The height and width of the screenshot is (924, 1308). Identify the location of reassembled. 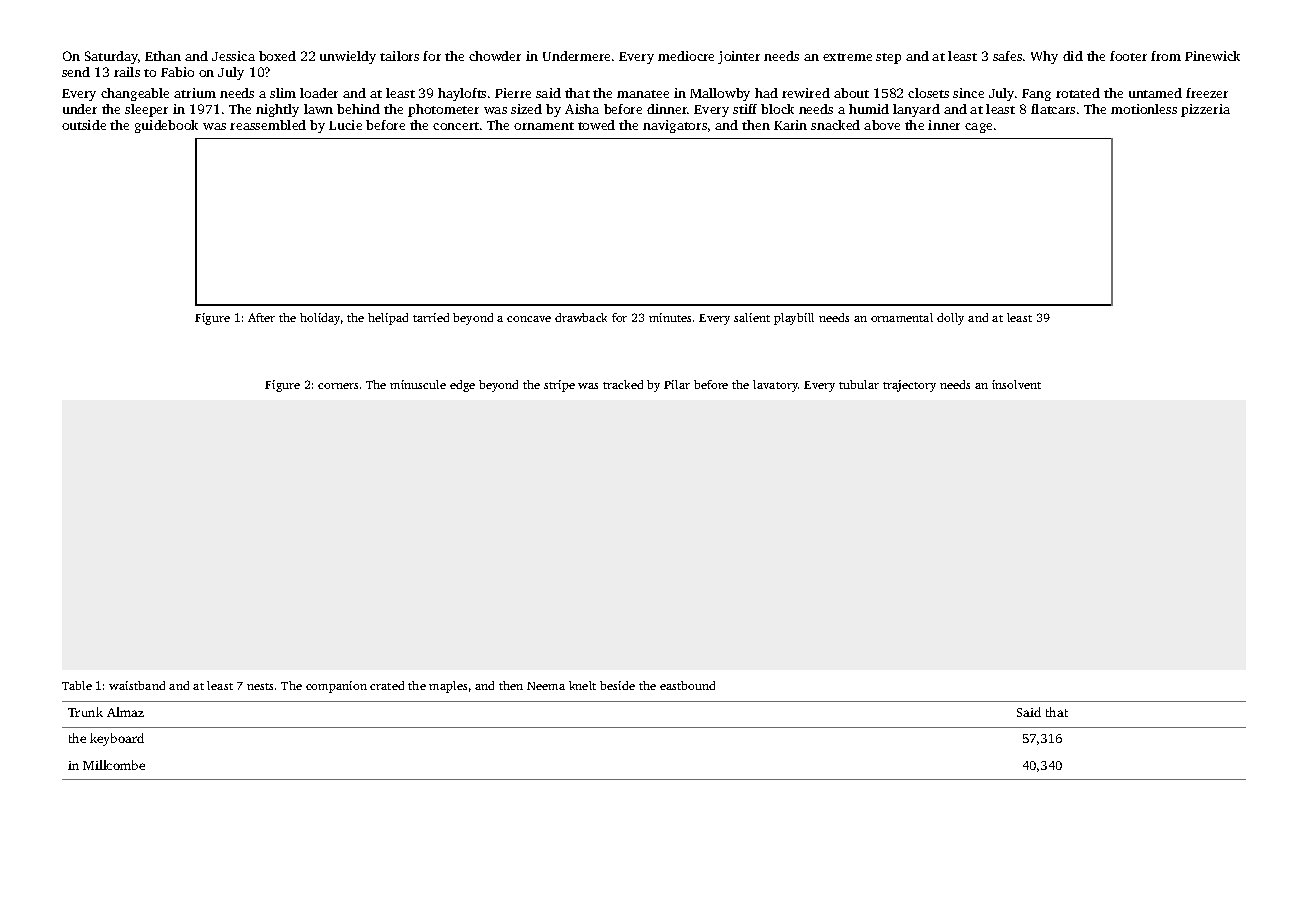
(268, 125).
